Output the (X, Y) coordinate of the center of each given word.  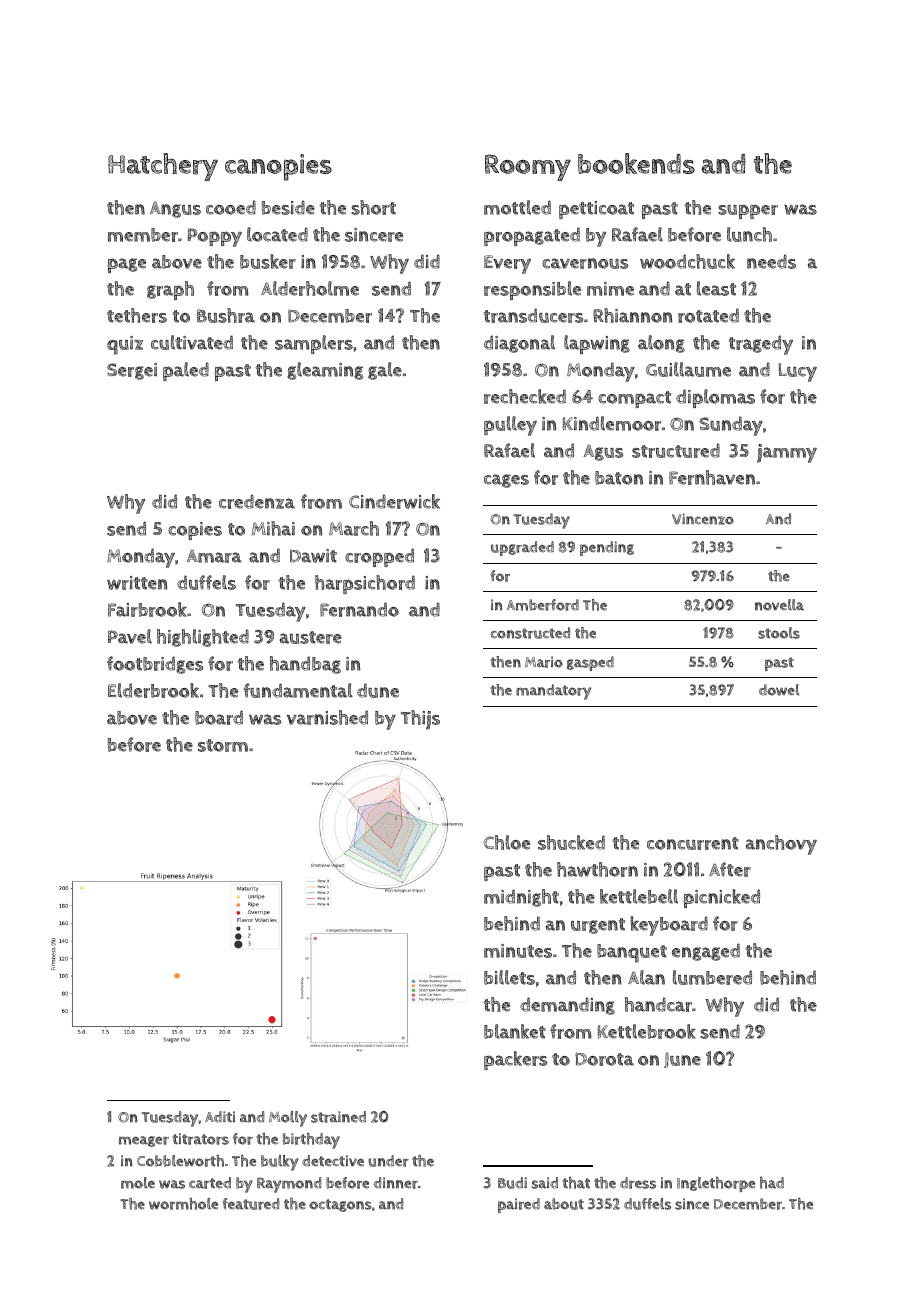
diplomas (715, 398)
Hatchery (163, 167)
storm (223, 745)
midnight (521, 898)
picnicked (722, 898)
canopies (278, 167)
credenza (257, 501)
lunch (749, 234)
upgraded (522, 548)
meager (144, 1141)
